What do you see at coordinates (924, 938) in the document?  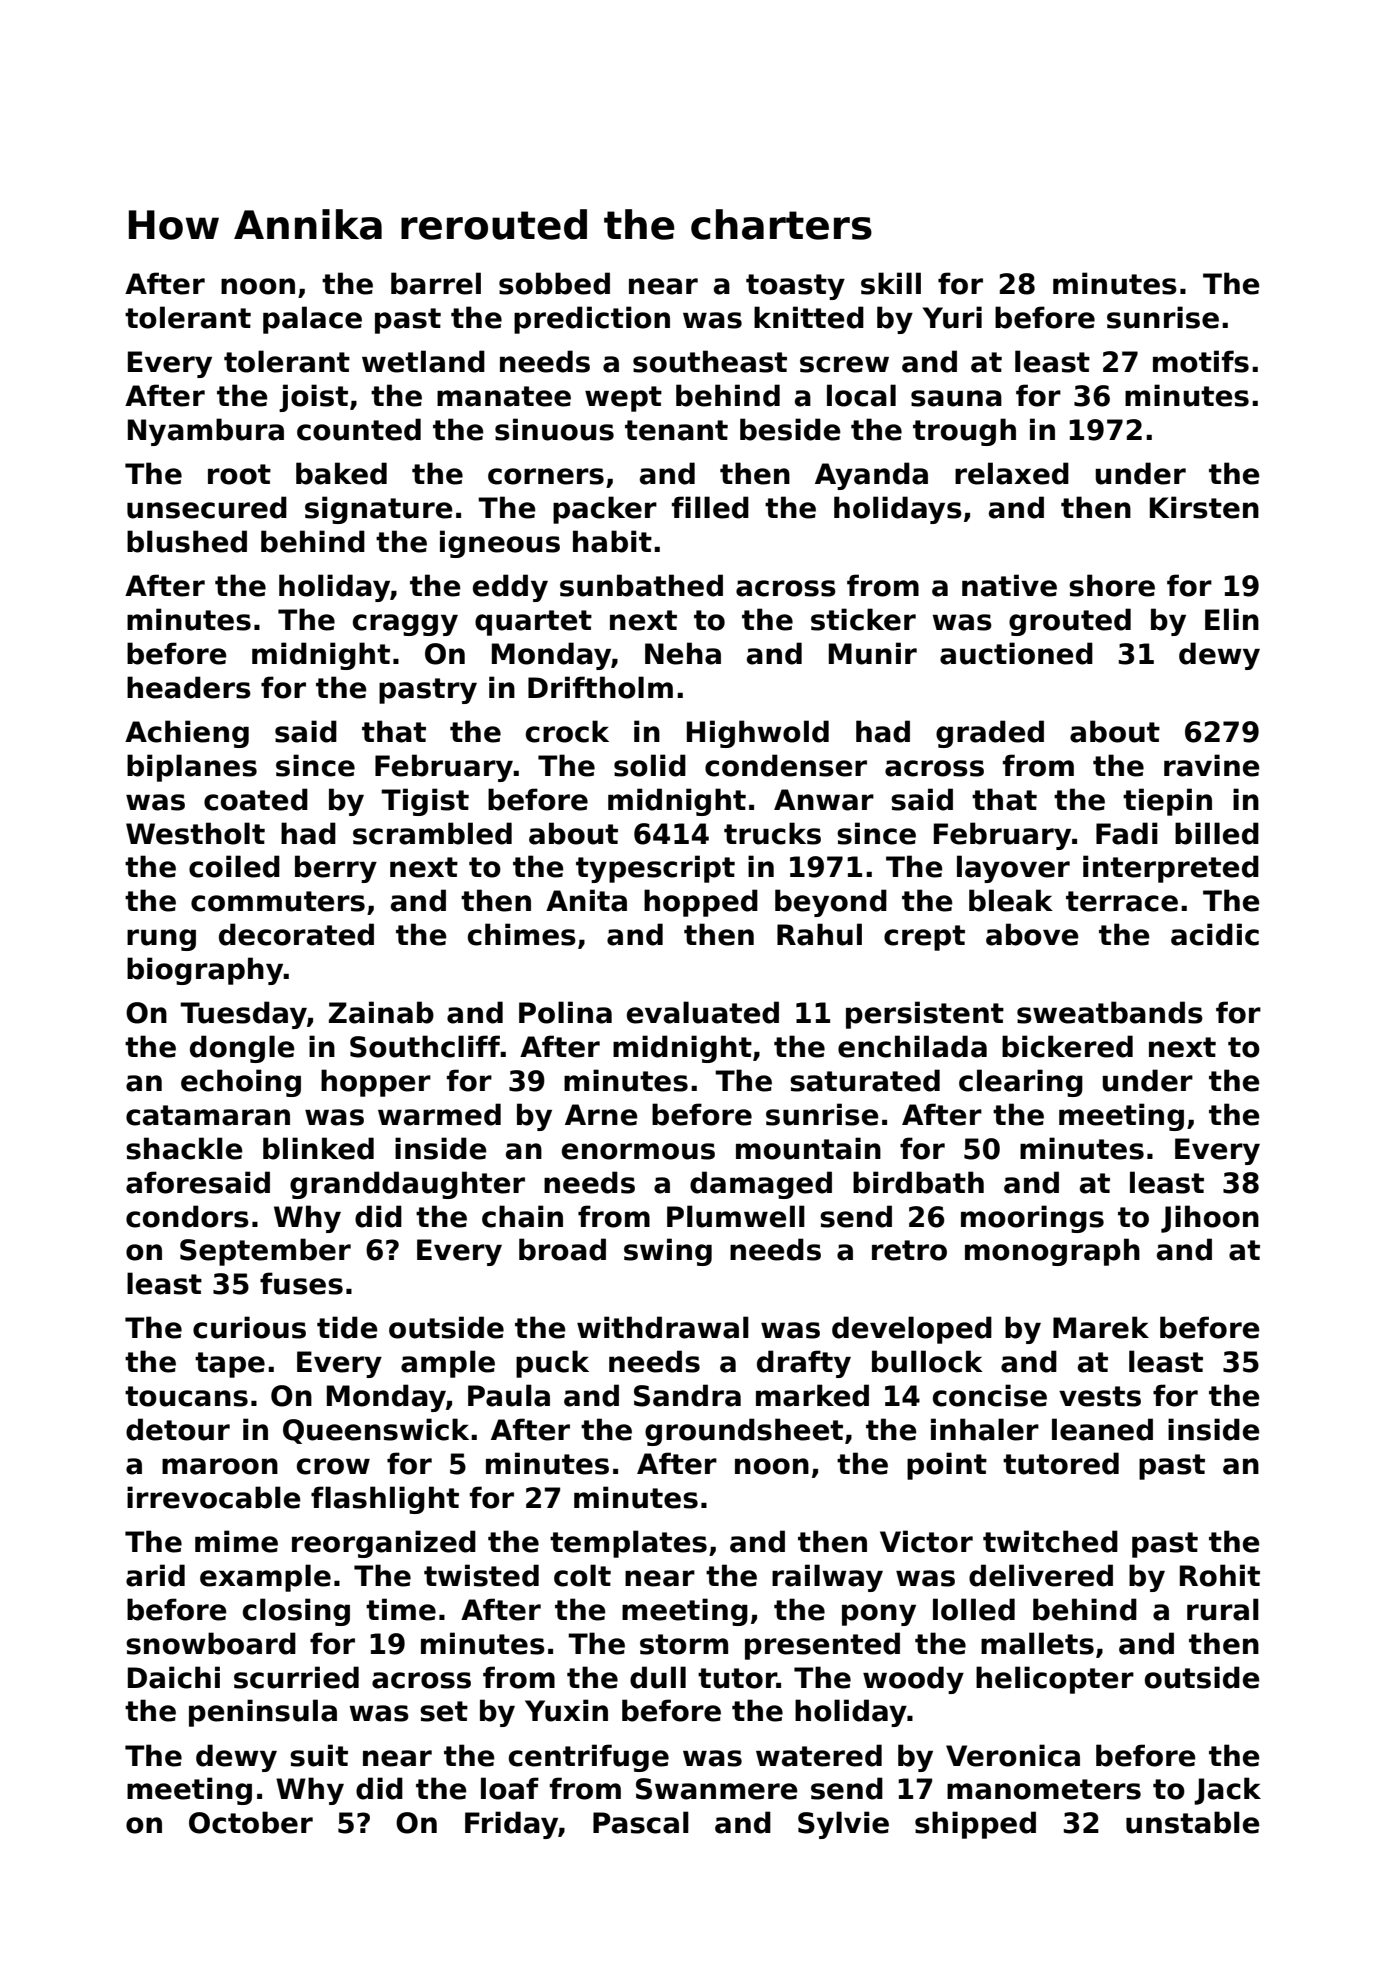 I see `crept` at bounding box center [924, 938].
